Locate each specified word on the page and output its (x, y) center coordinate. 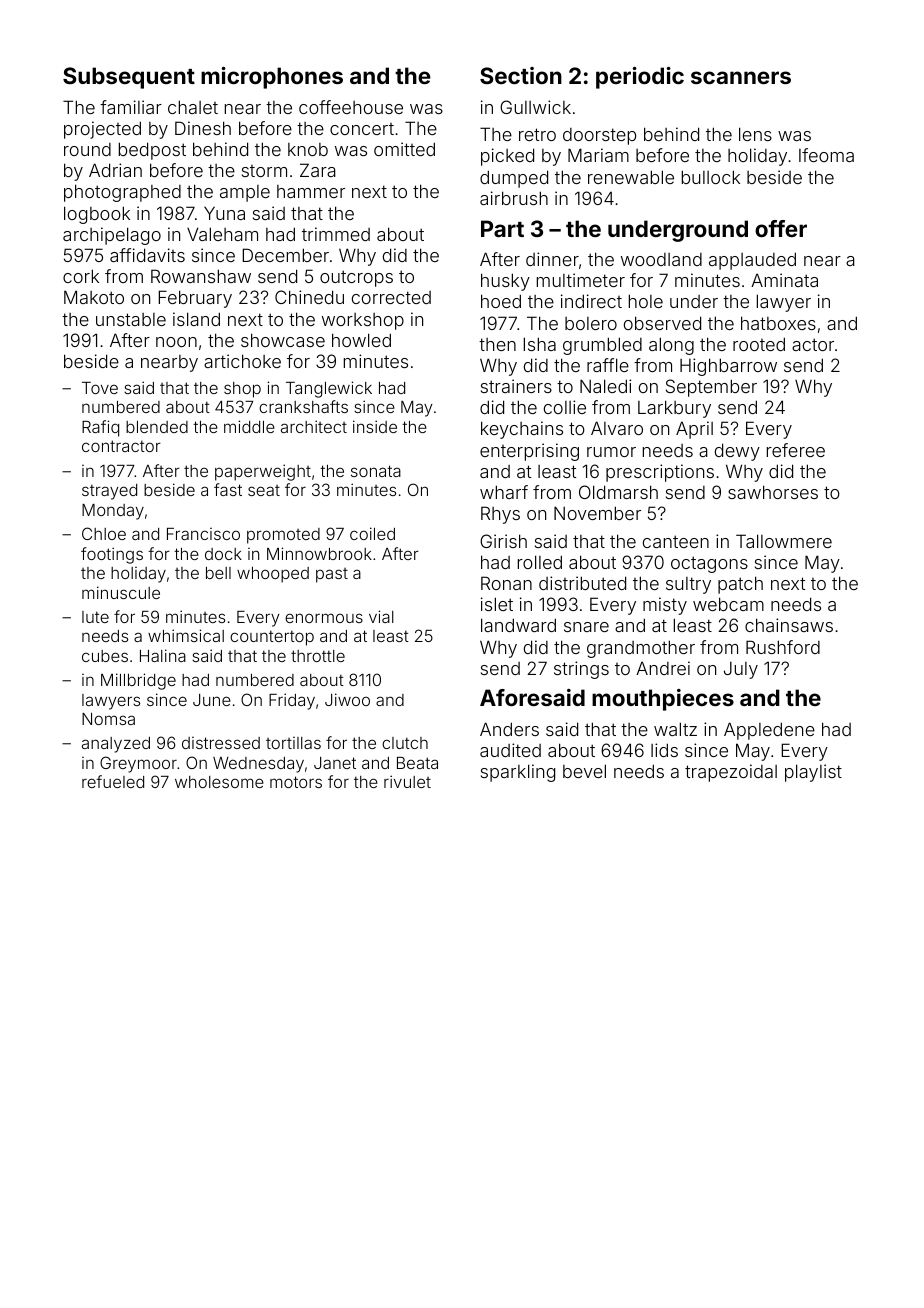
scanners (741, 77)
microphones (272, 78)
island (196, 319)
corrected (391, 297)
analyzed (116, 745)
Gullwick (535, 107)
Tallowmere (784, 541)
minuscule (121, 592)
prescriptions (660, 473)
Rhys (500, 515)
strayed (109, 492)
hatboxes (778, 323)
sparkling (518, 773)
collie (565, 407)
